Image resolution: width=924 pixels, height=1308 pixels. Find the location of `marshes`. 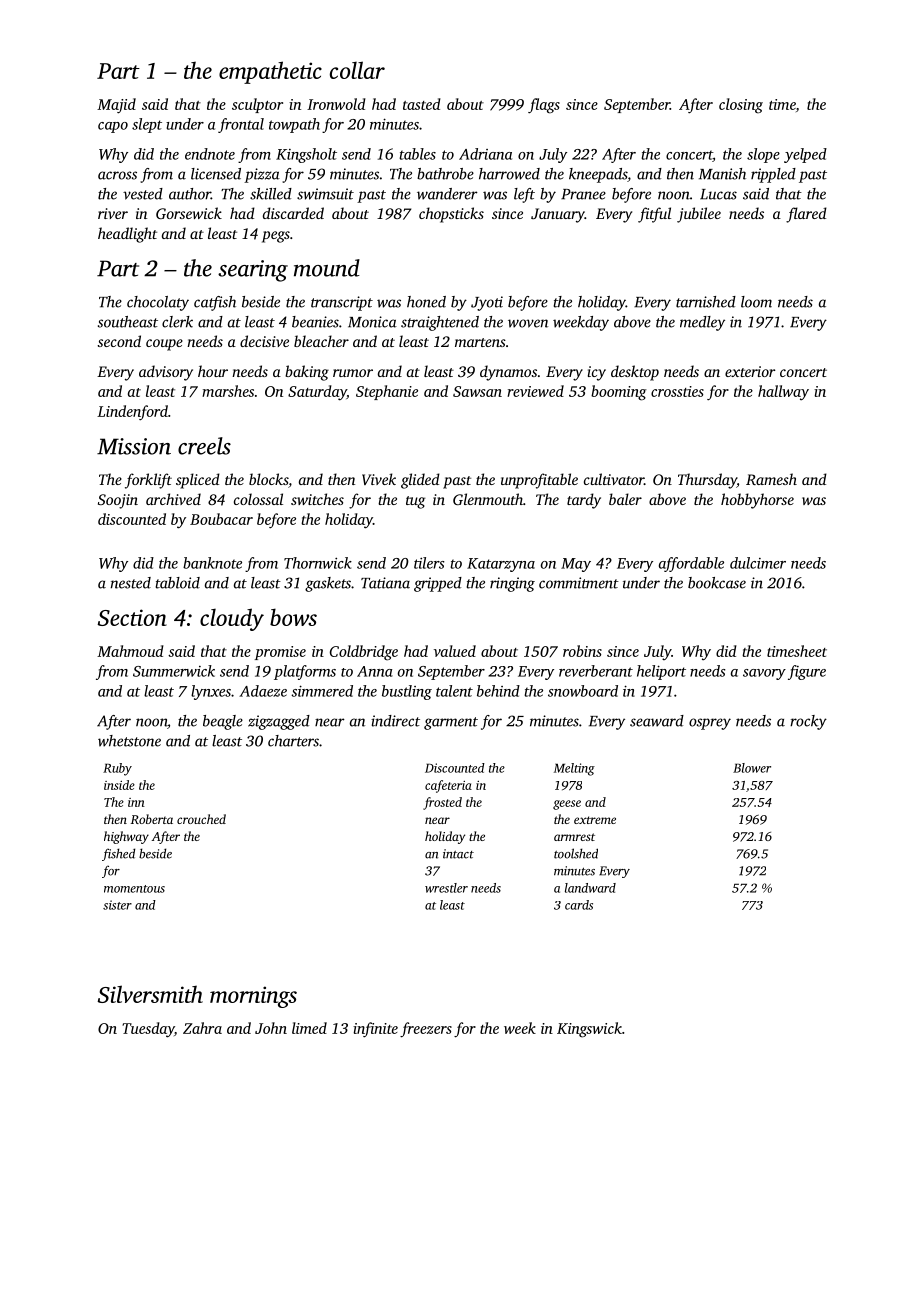

marshes is located at coordinates (228, 391).
